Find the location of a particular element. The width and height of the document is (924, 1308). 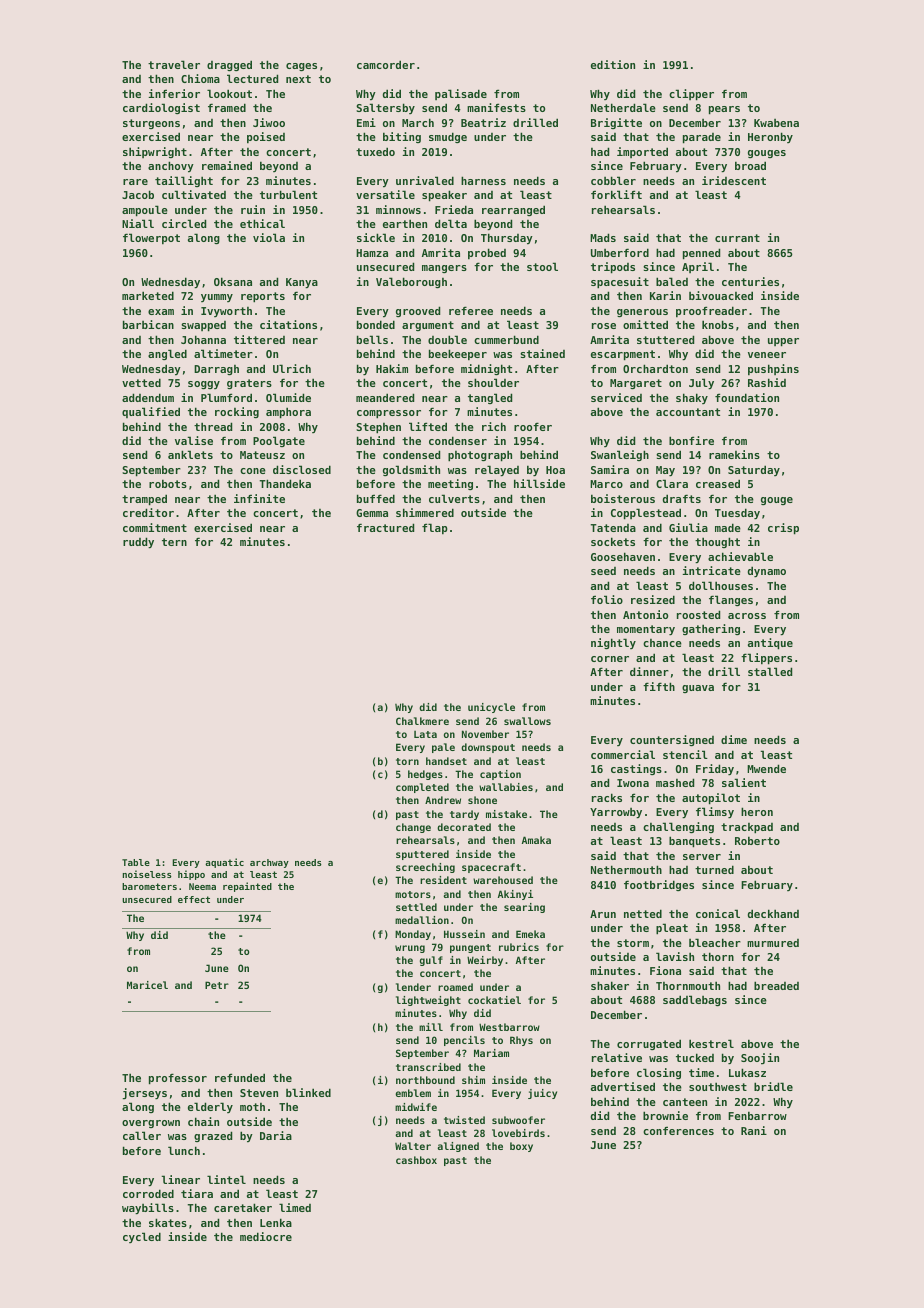

settled is located at coordinates (416, 907).
